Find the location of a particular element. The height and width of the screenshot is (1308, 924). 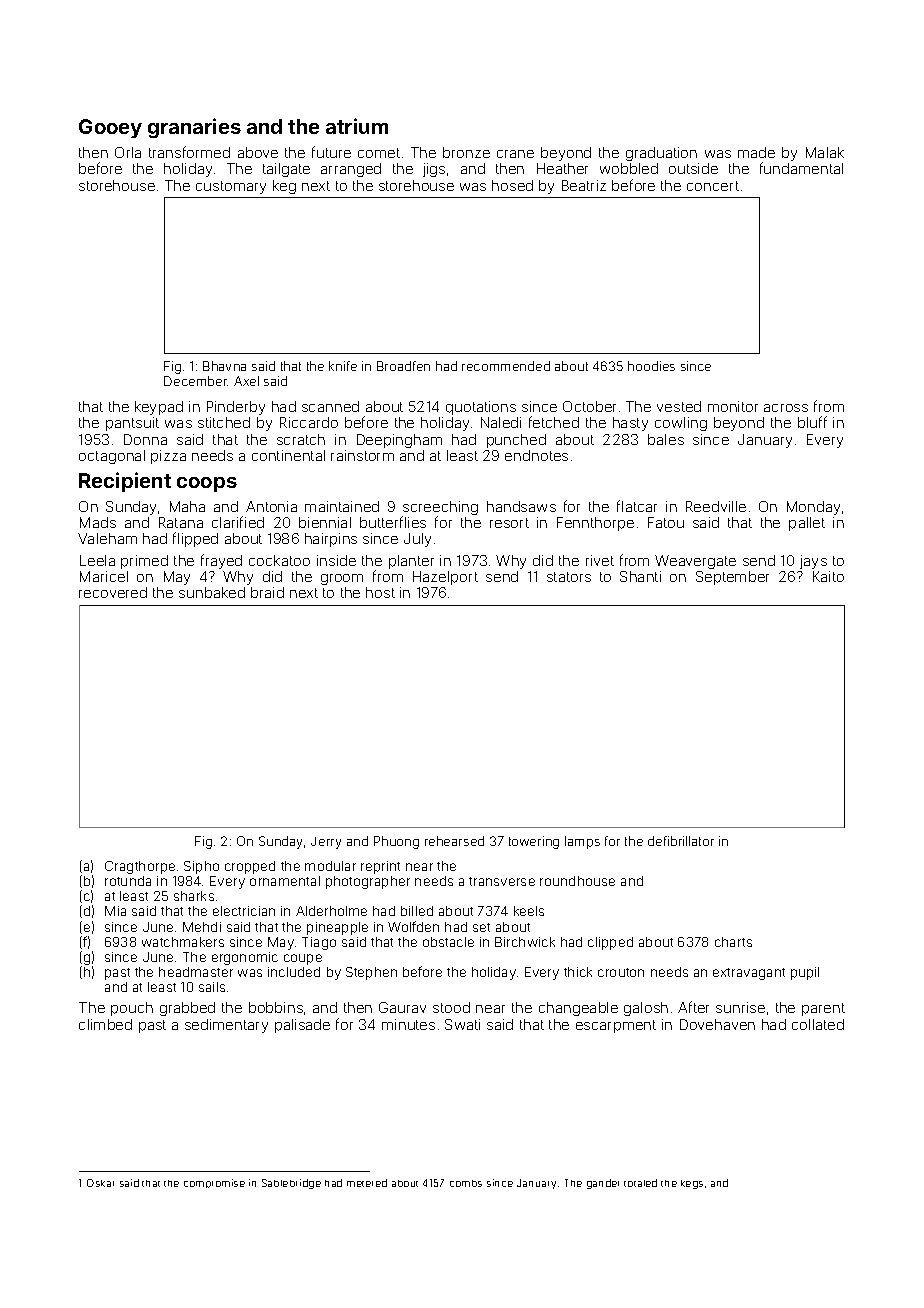

stators is located at coordinates (569, 577).
